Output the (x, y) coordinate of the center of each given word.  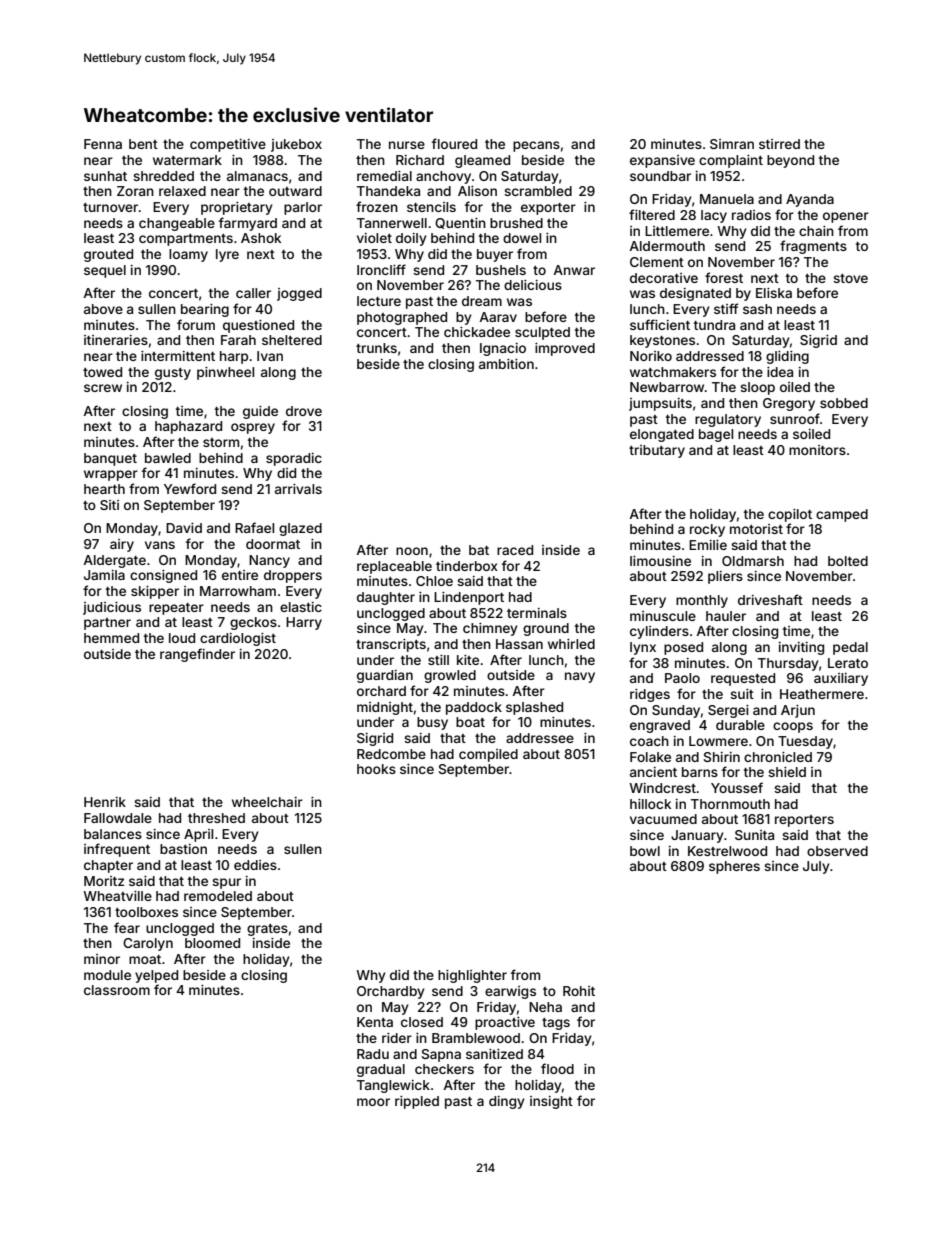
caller (253, 293)
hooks (376, 769)
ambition (506, 364)
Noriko (651, 356)
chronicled (778, 757)
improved (565, 349)
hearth (104, 489)
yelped (156, 976)
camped (842, 515)
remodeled (218, 896)
